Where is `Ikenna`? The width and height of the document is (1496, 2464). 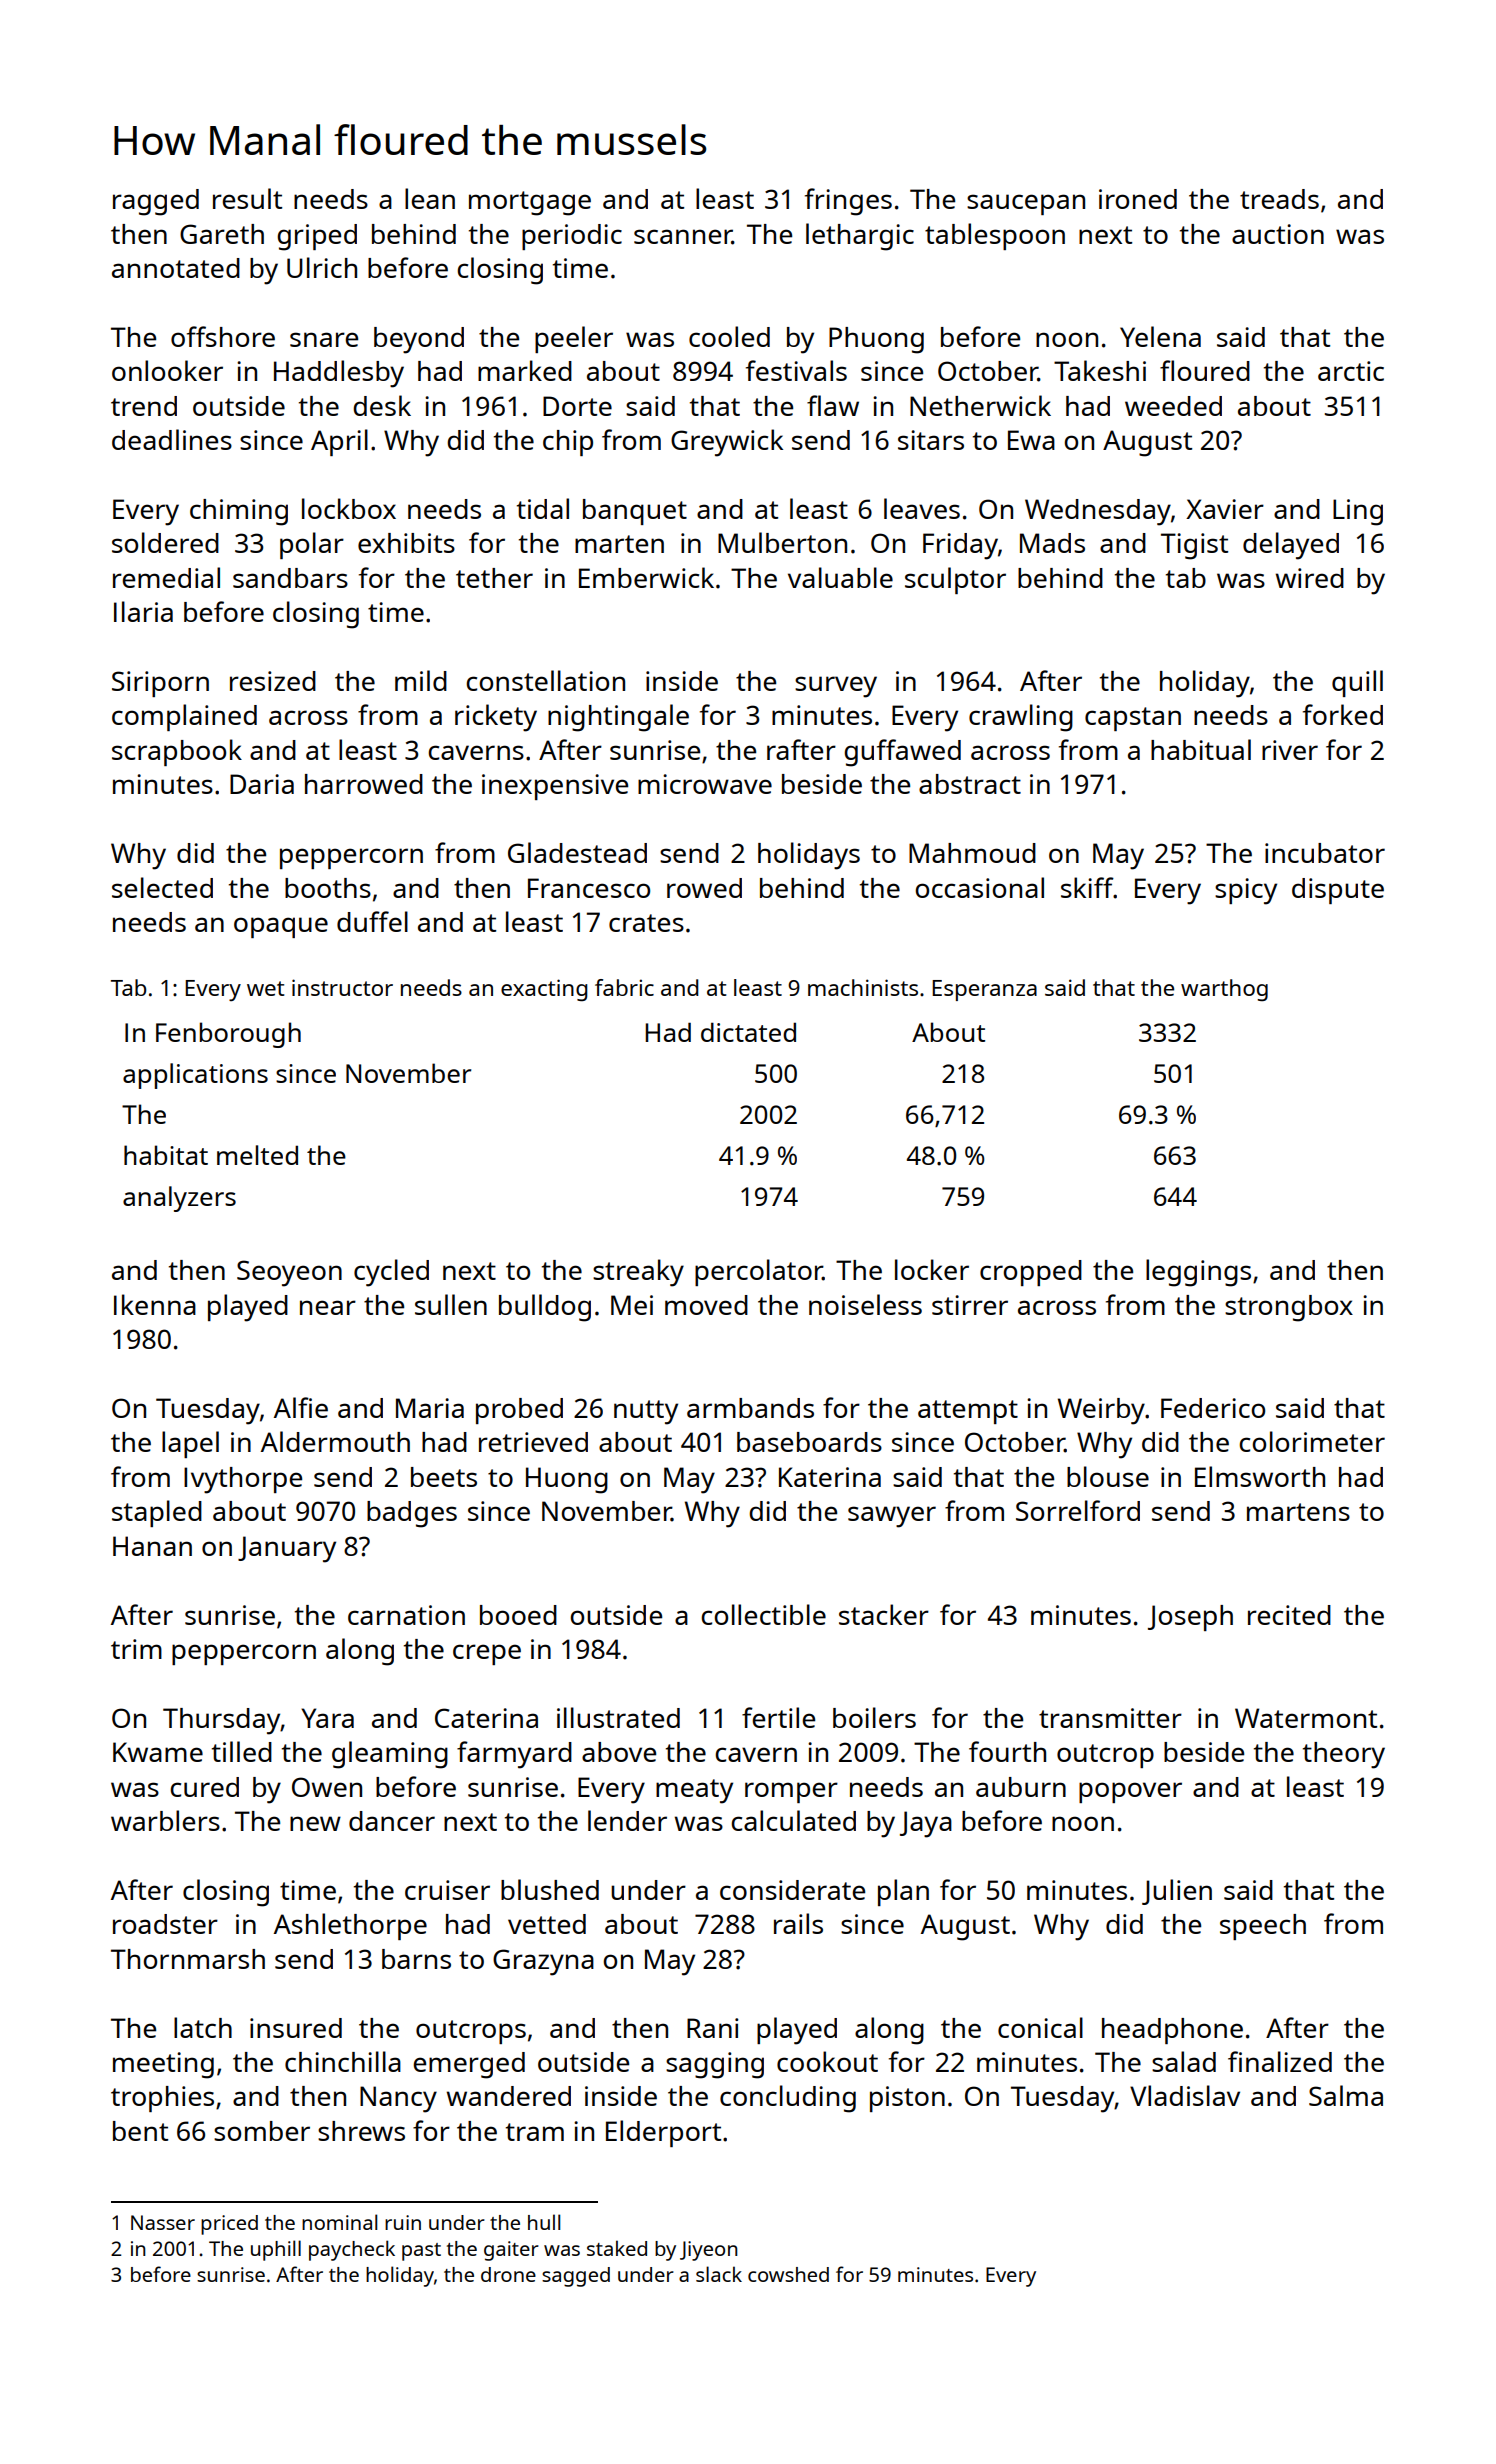
Ikenna is located at coordinates (155, 1304).
